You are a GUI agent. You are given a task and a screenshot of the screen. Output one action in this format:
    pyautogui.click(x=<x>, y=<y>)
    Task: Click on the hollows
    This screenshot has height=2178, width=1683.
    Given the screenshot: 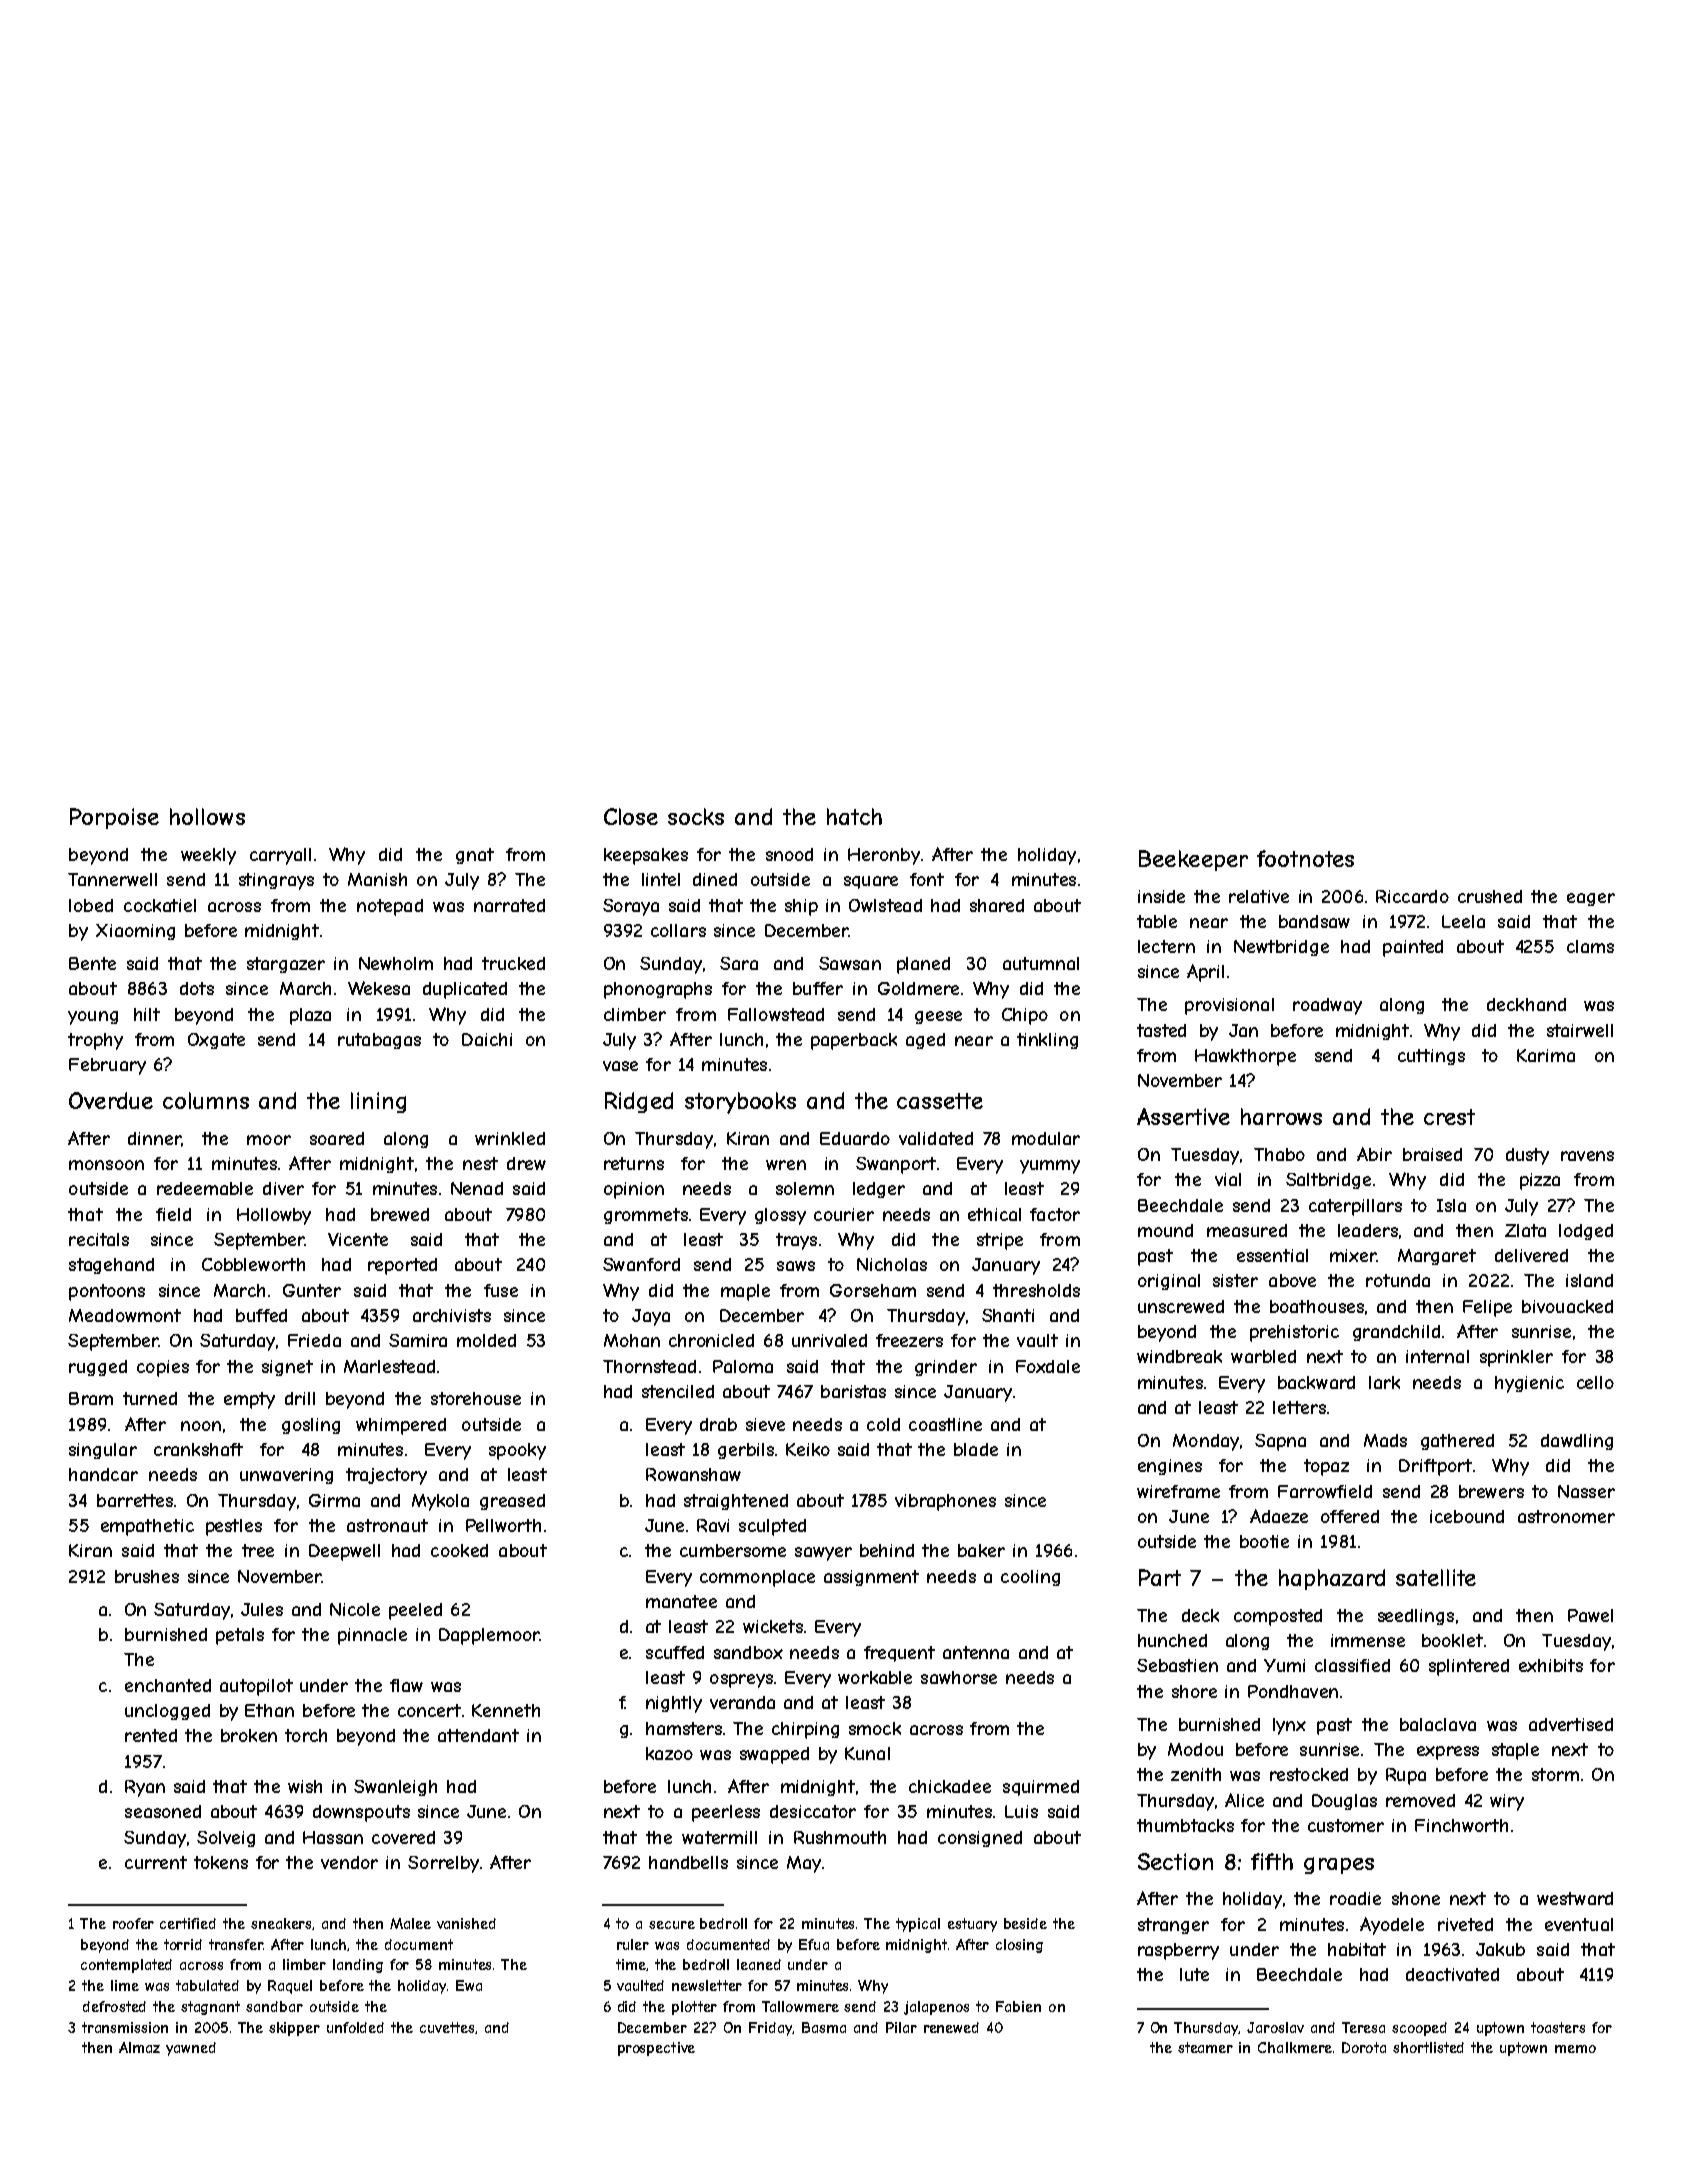 What is the action you would take?
    pyautogui.click(x=207, y=816)
